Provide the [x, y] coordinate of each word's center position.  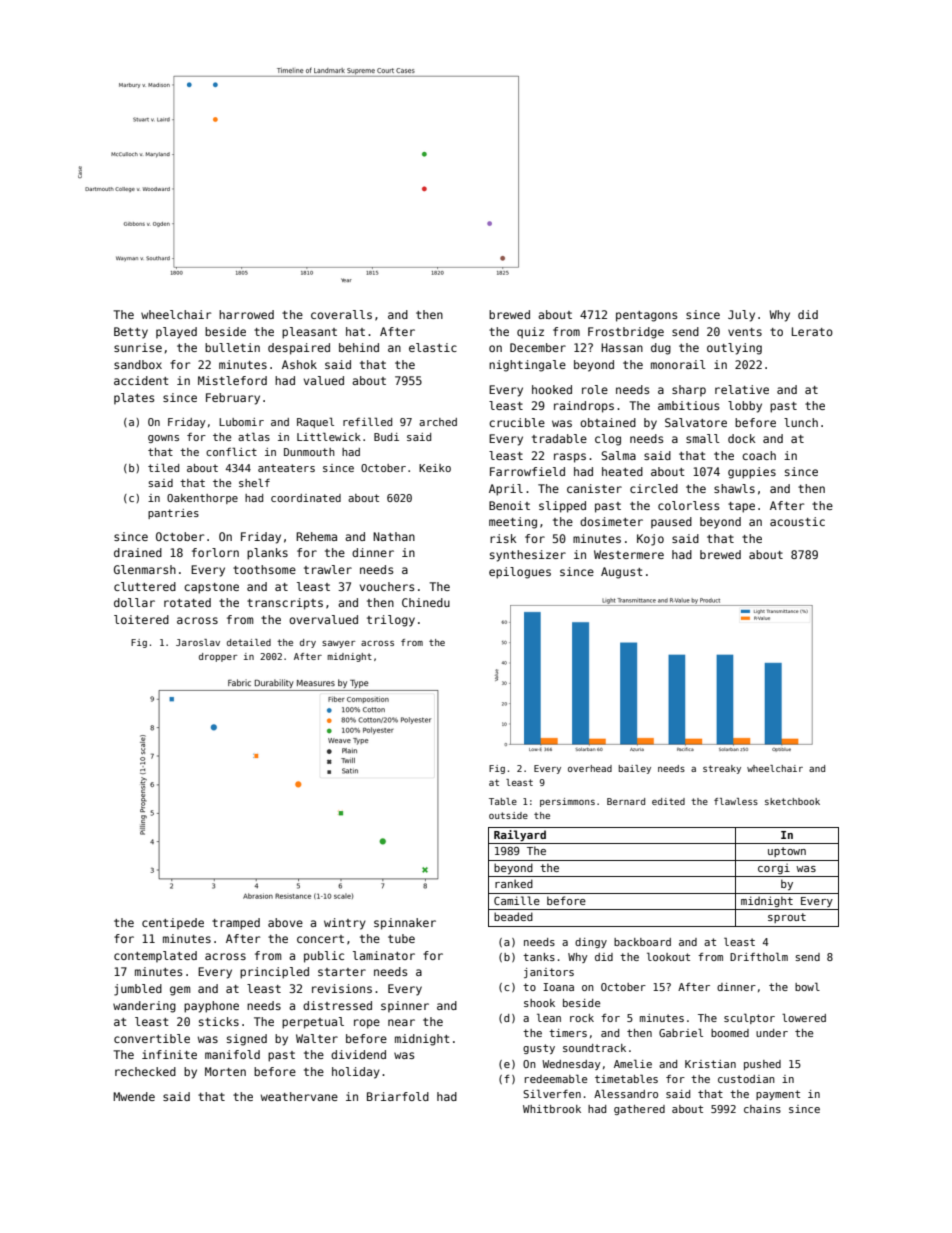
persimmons [567, 802]
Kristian [710, 1064]
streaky [722, 769]
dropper [218, 657]
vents [745, 332]
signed [247, 1040]
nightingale [527, 366]
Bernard [626, 801]
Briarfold [398, 1096]
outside [508, 815]
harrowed [246, 314]
